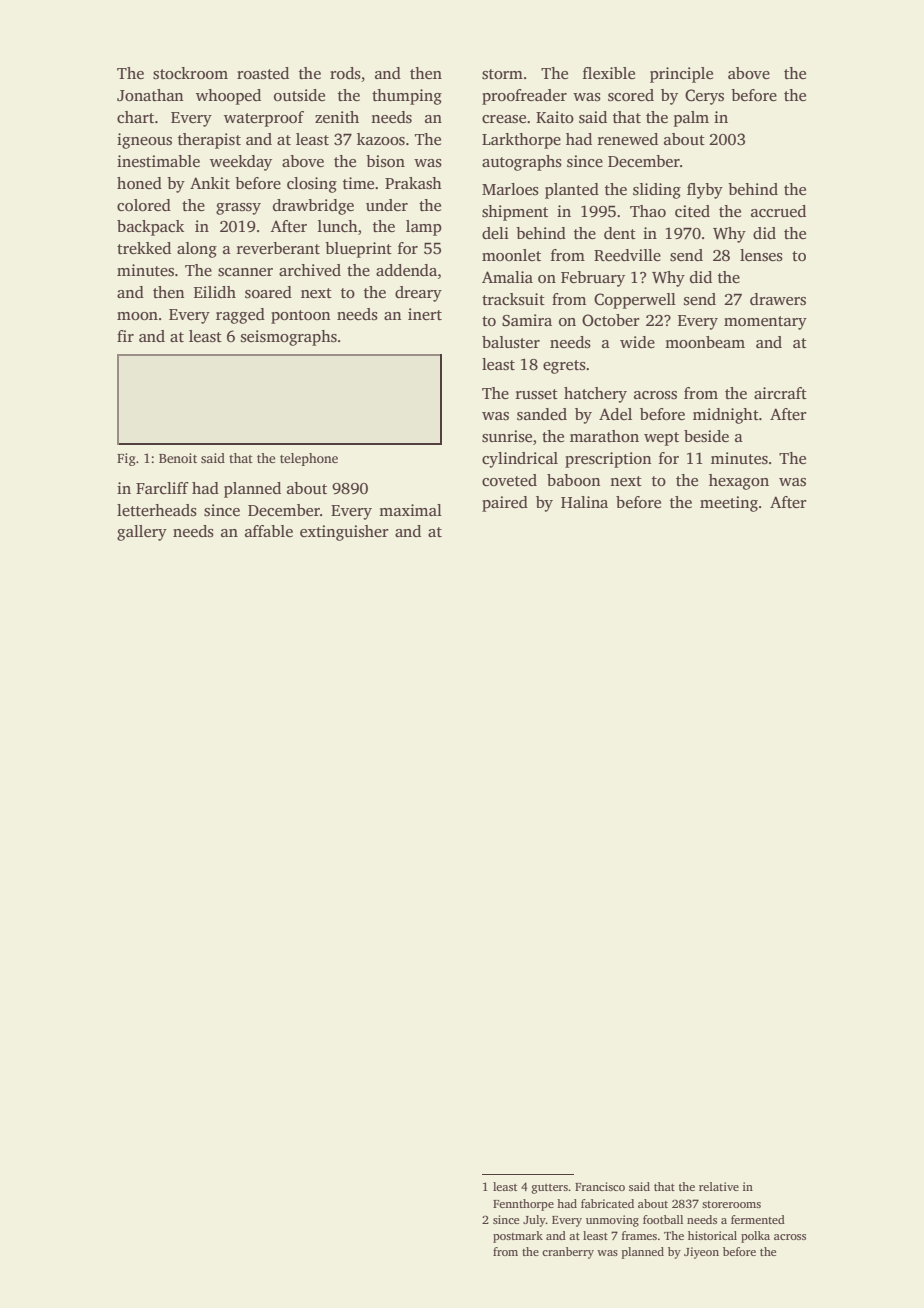  Describe the element at coordinates (410, 510) in the image. I see `maximal` at that location.
